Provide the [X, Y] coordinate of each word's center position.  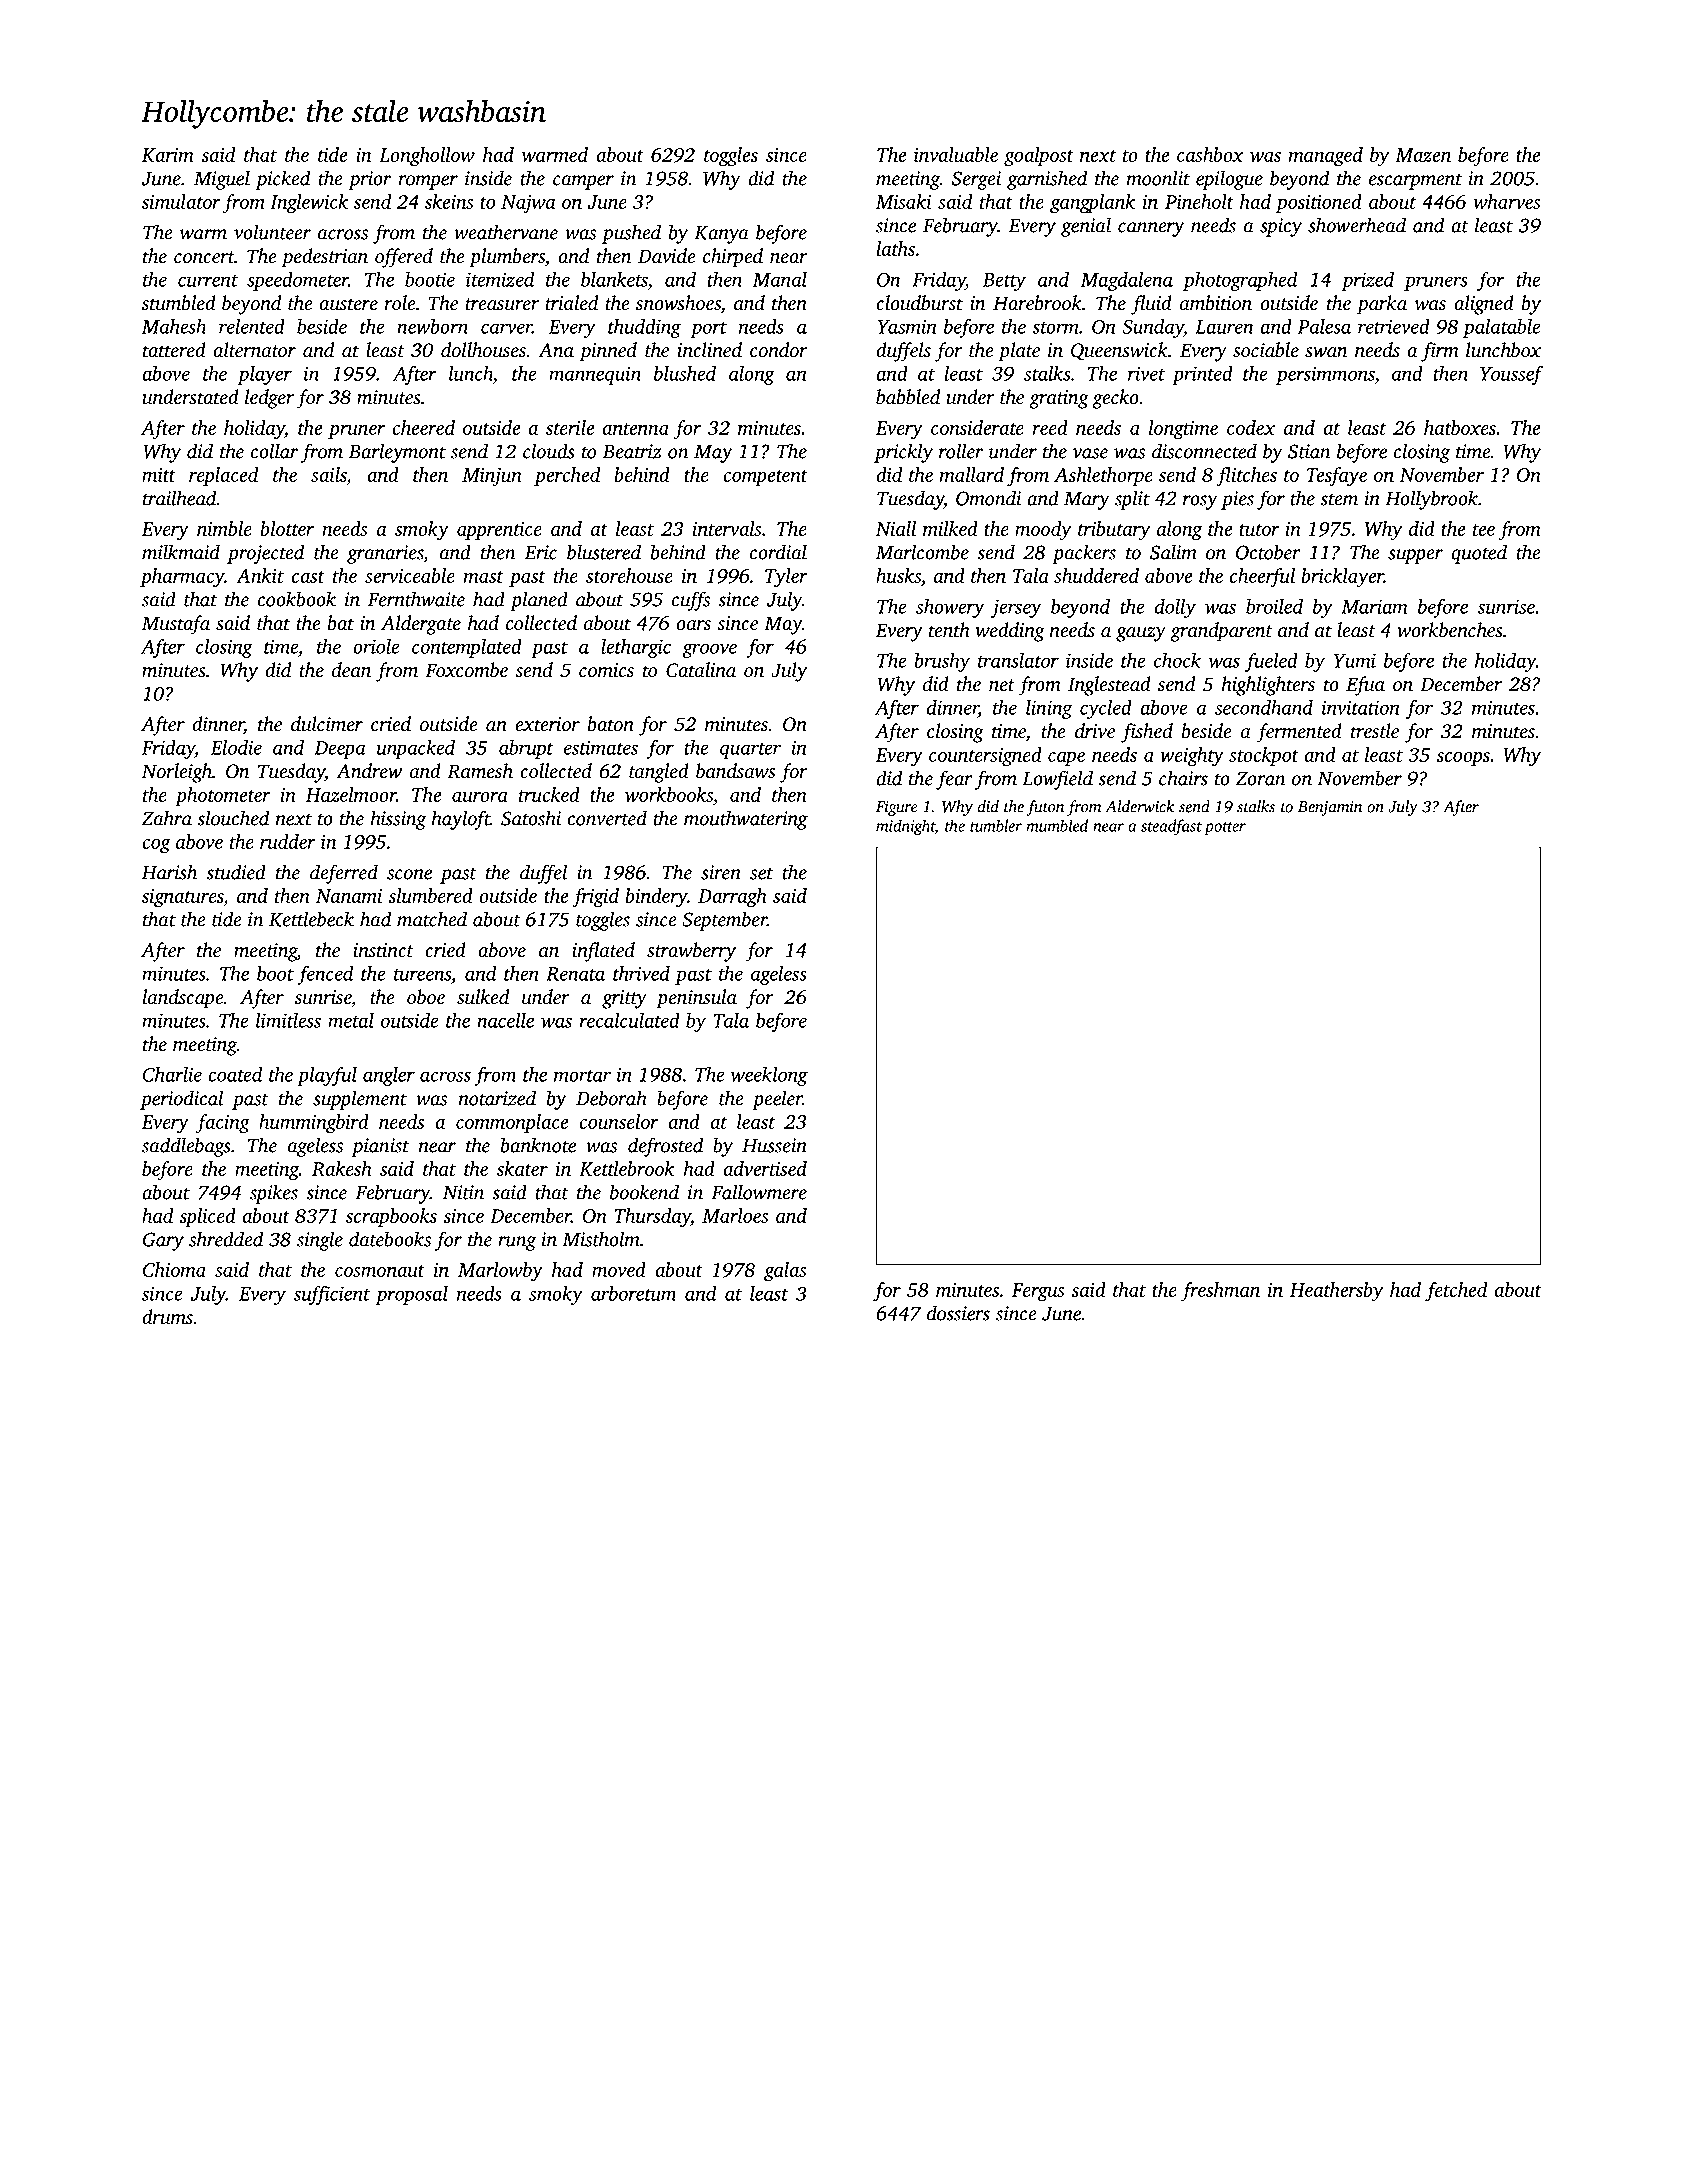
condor [779, 350]
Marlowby [500, 1272]
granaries [385, 554]
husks [898, 575]
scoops [1463, 759]
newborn [432, 326]
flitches [1246, 476]
